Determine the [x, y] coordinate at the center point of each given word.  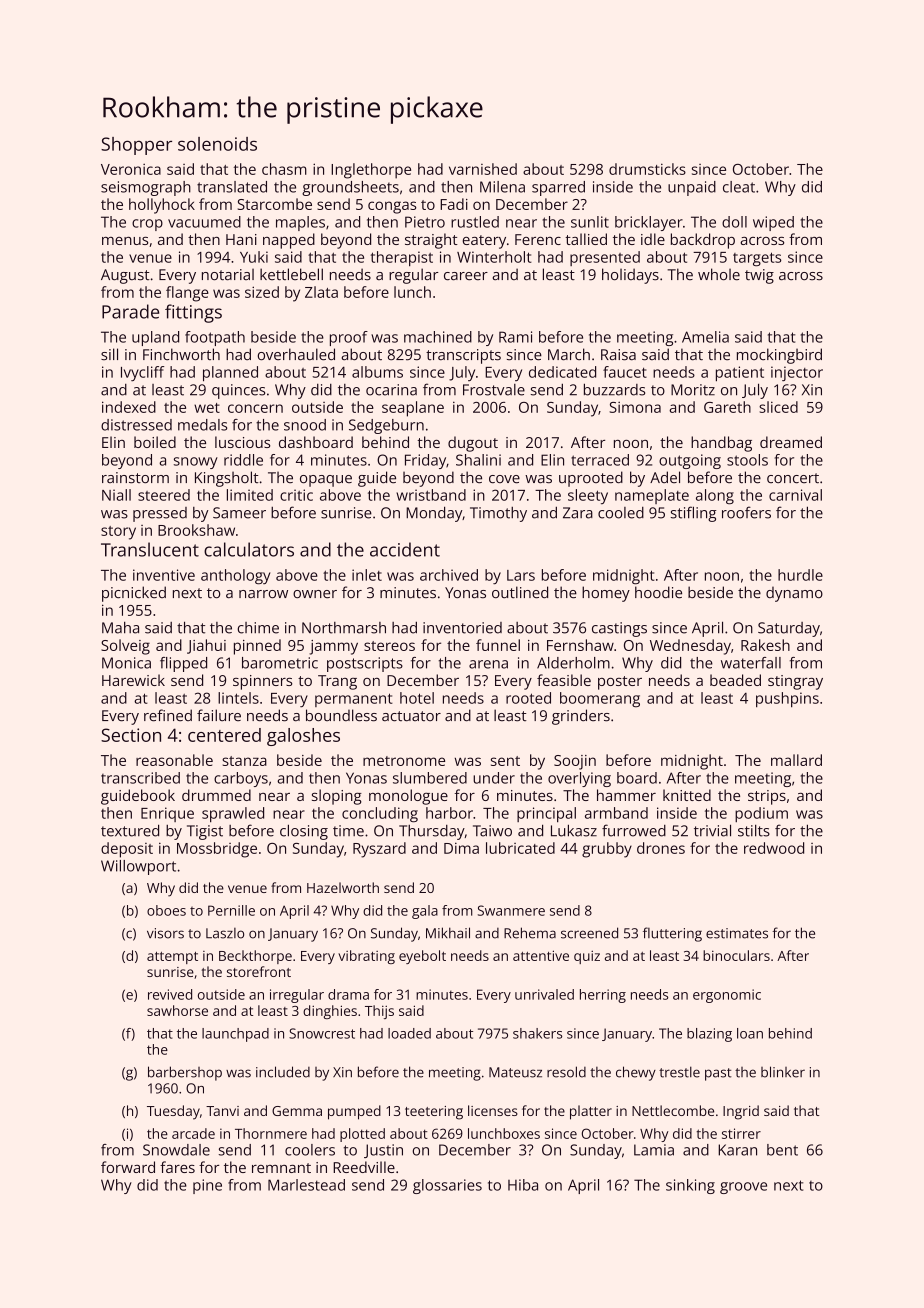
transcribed [140, 778]
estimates [737, 933]
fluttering [672, 934]
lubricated [520, 848]
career [466, 276]
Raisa [618, 355]
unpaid [692, 188]
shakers [537, 1033]
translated [232, 187]
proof [349, 338]
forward [128, 1167]
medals [202, 425]
